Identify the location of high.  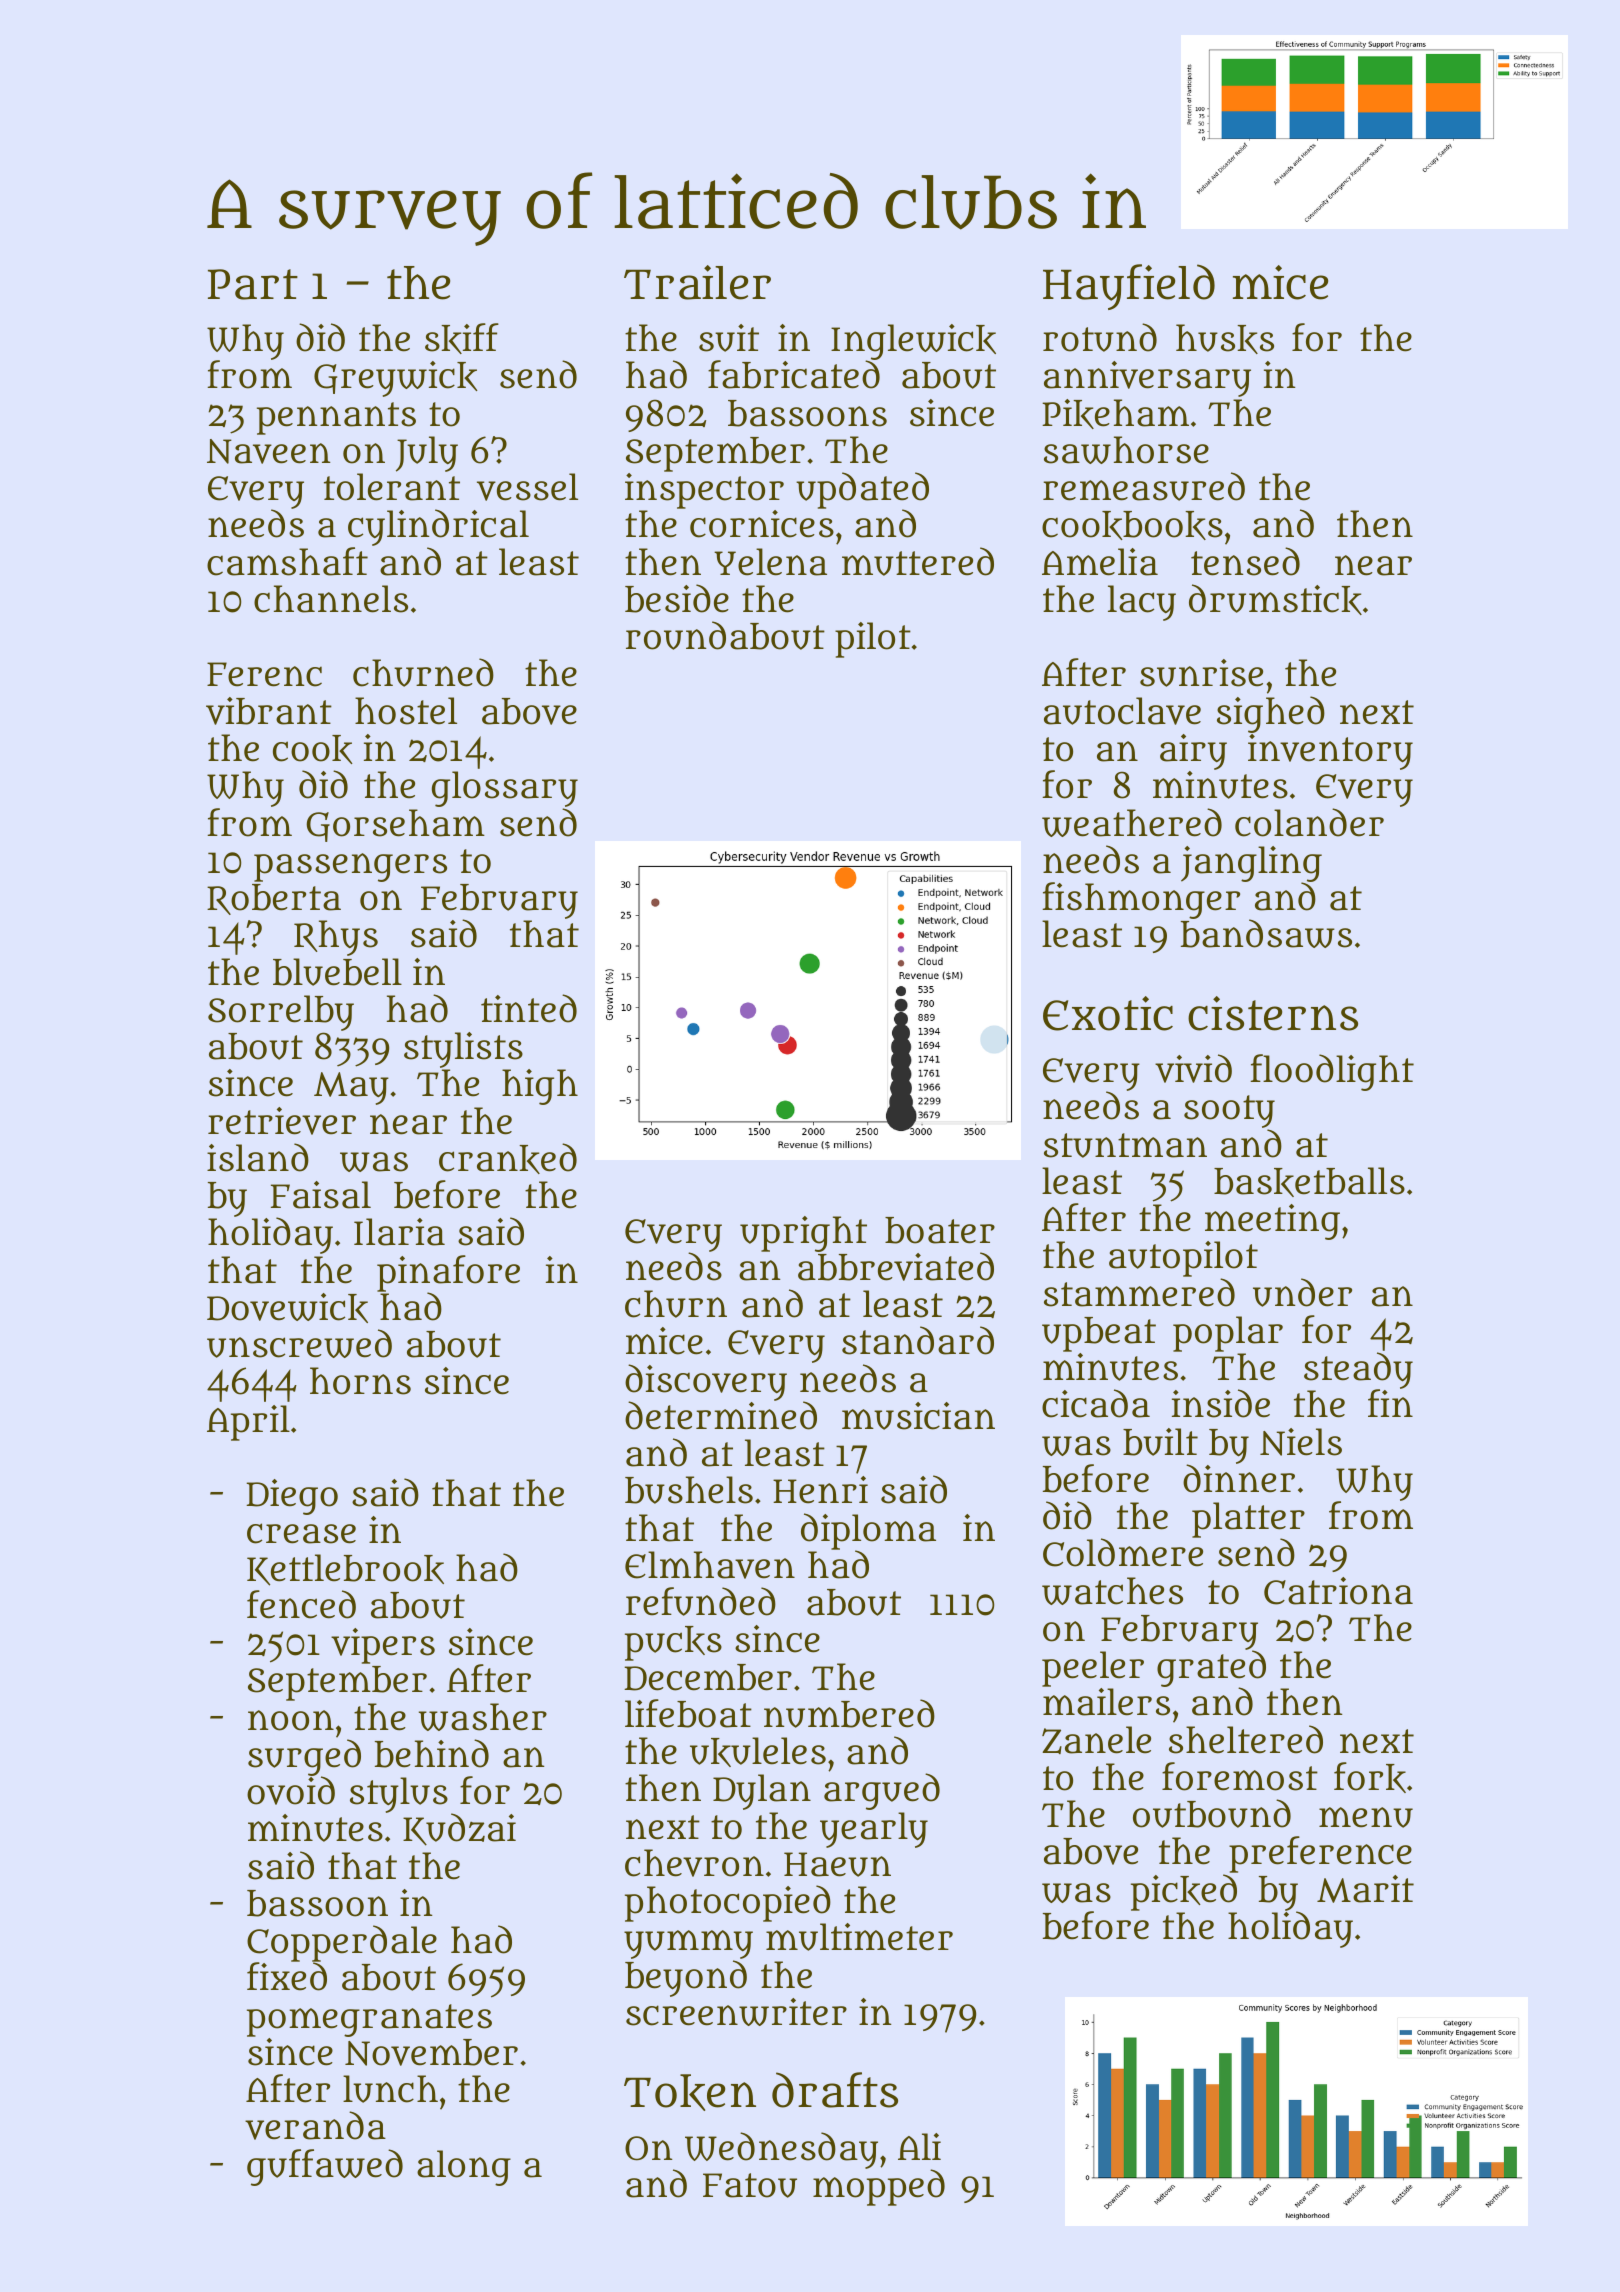
(540, 1087).
